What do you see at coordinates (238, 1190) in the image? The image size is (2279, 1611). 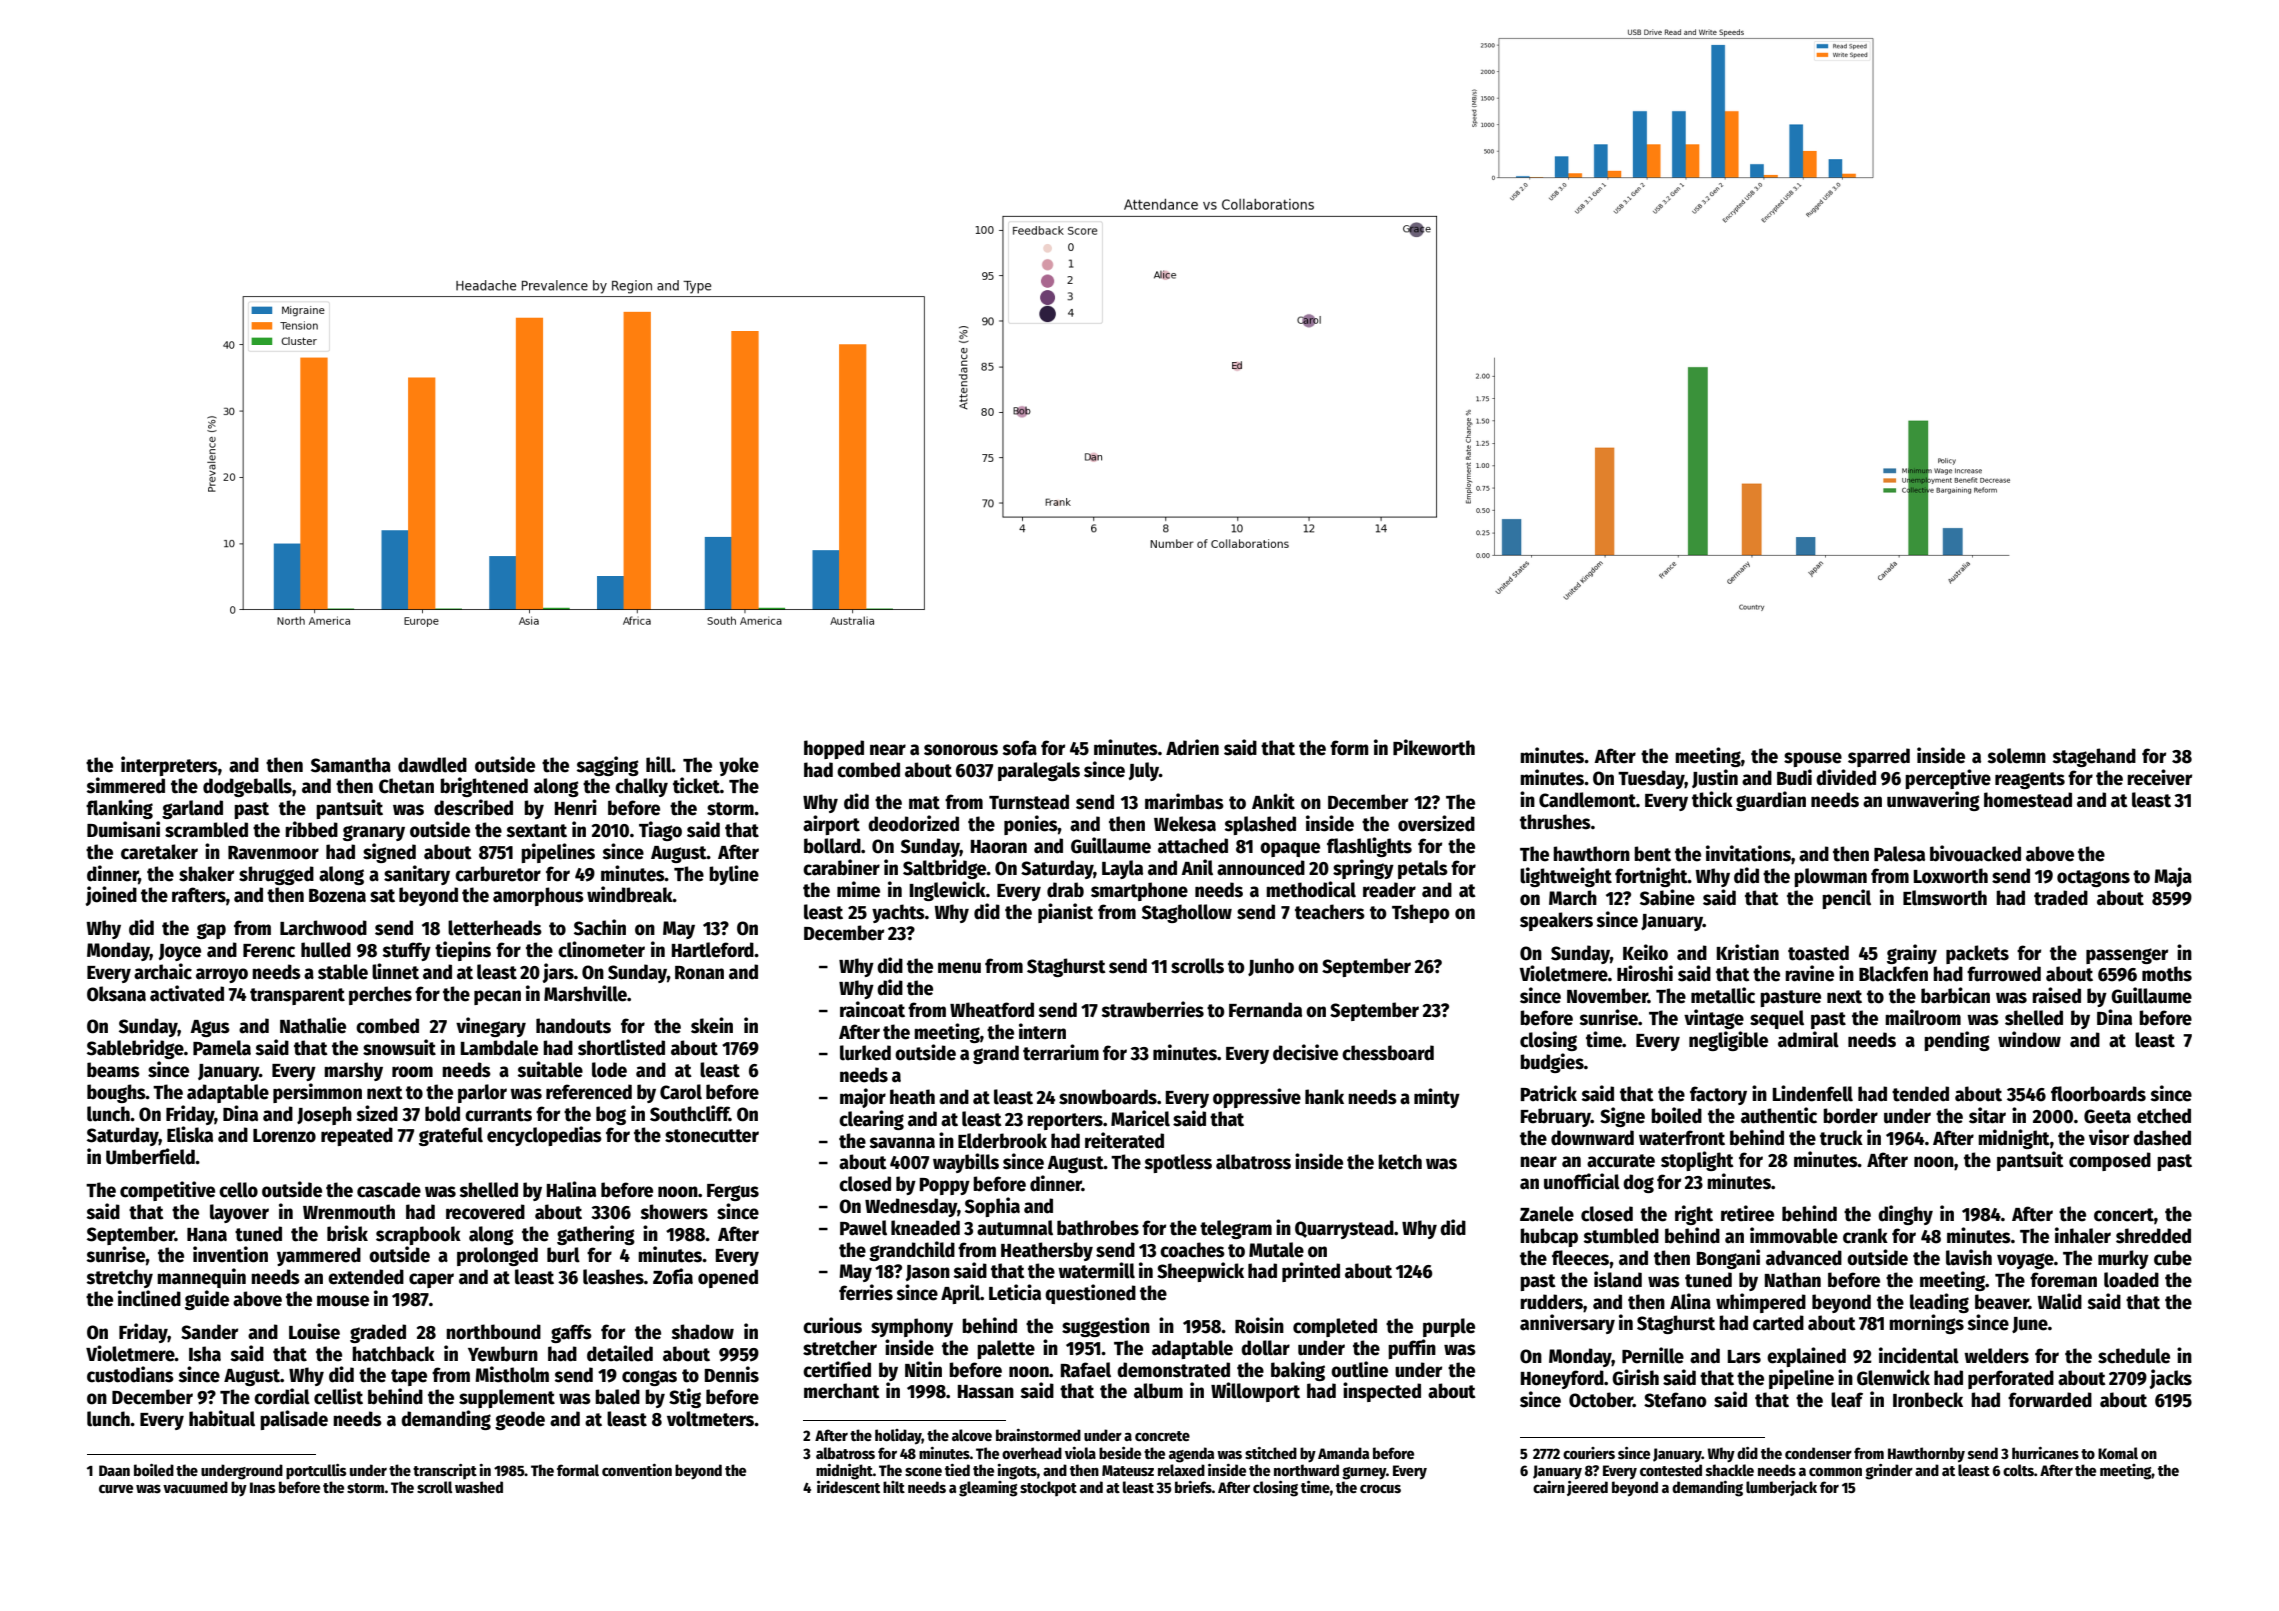 I see `cello` at bounding box center [238, 1190].
